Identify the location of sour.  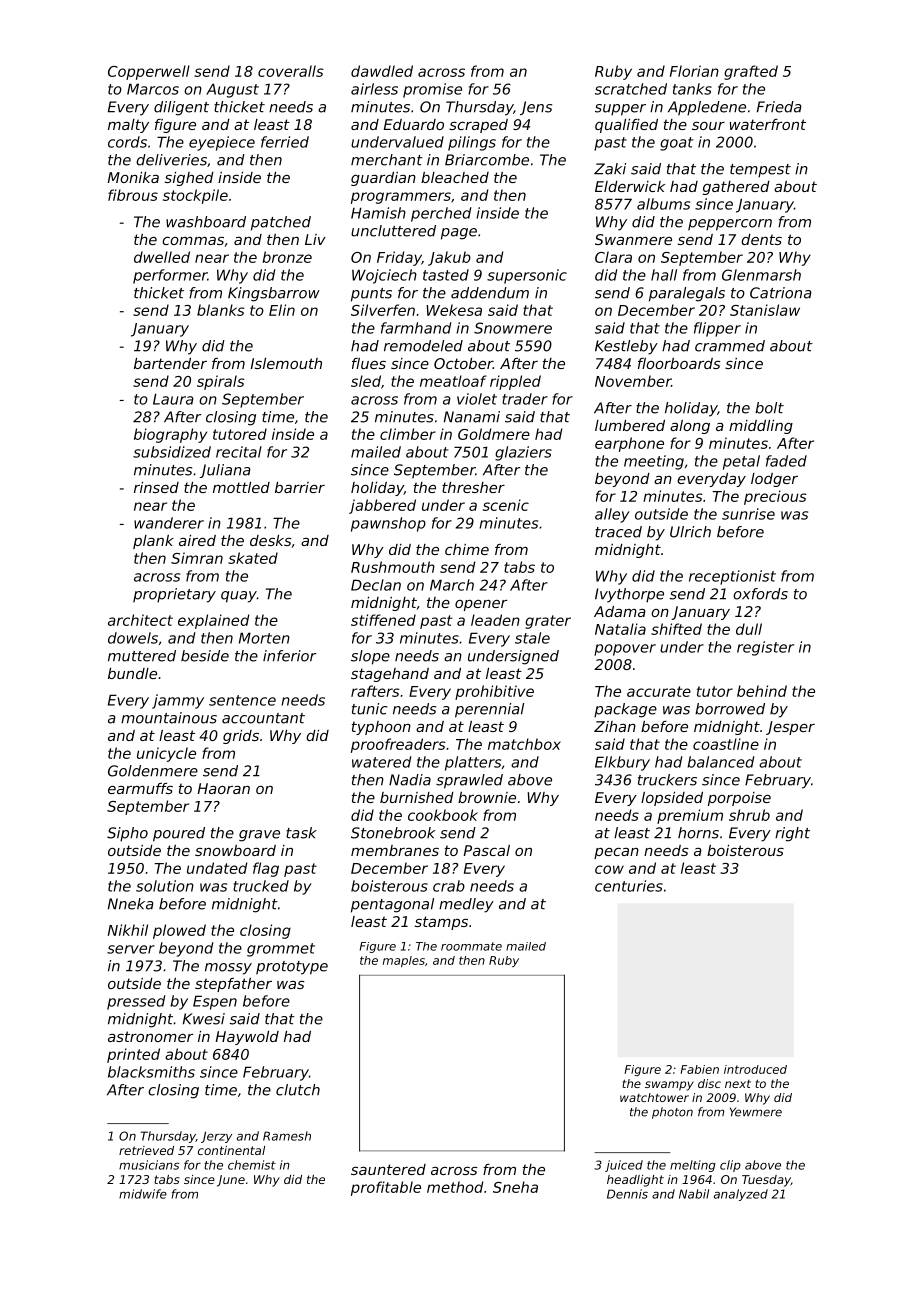
(708, 126).
